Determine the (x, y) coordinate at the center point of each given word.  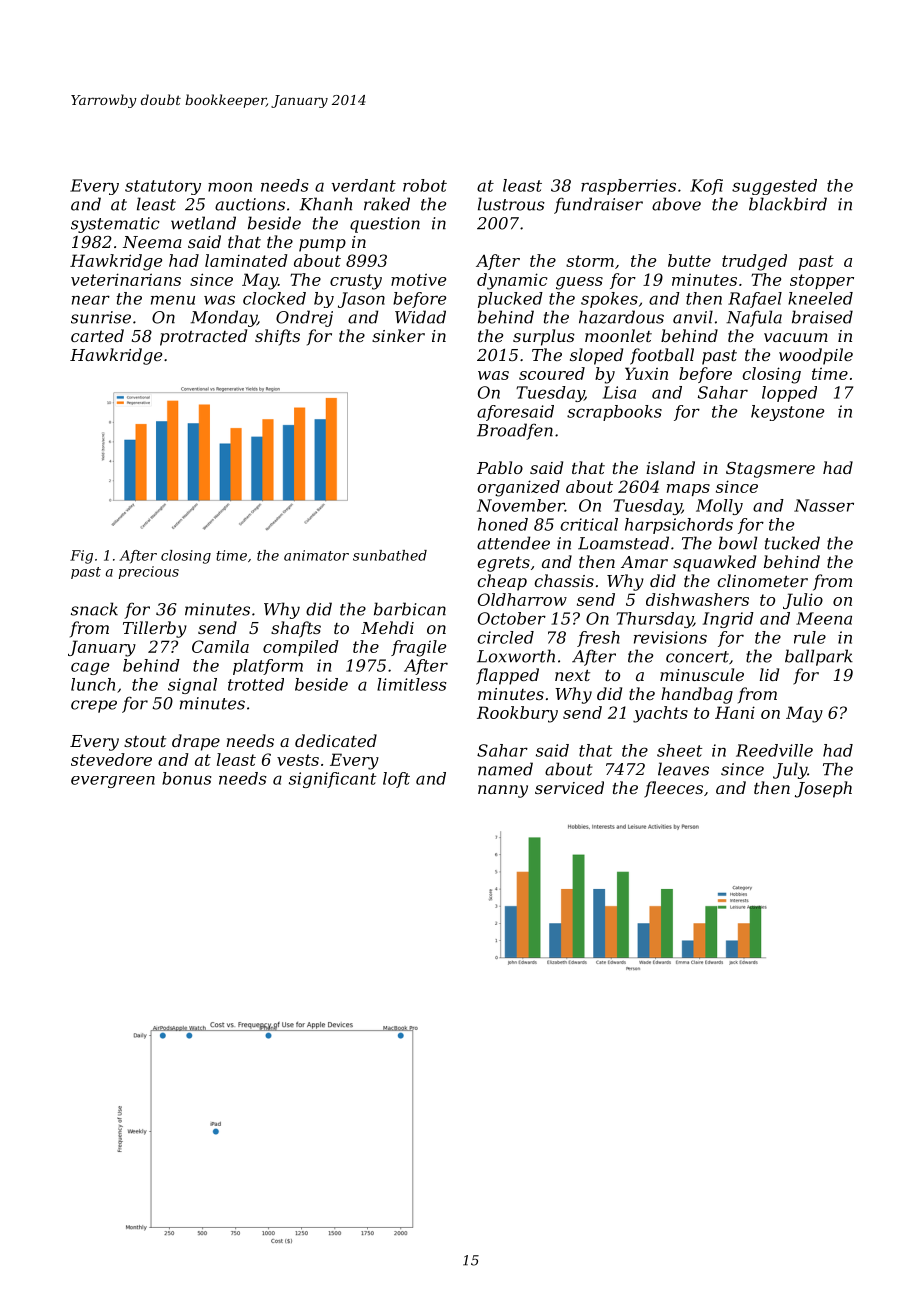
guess (579, 283)
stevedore (111, 759)
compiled (301, 648)
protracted (203, 337)
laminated (246, 260)
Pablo (500, 467)
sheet (679, 750)
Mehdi (387, 627)
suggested (774, 187)
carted (97, 335)
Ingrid (728, 620)
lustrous (511, 204)
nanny (503, 791)
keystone (787, 413)
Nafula (754, 318)
